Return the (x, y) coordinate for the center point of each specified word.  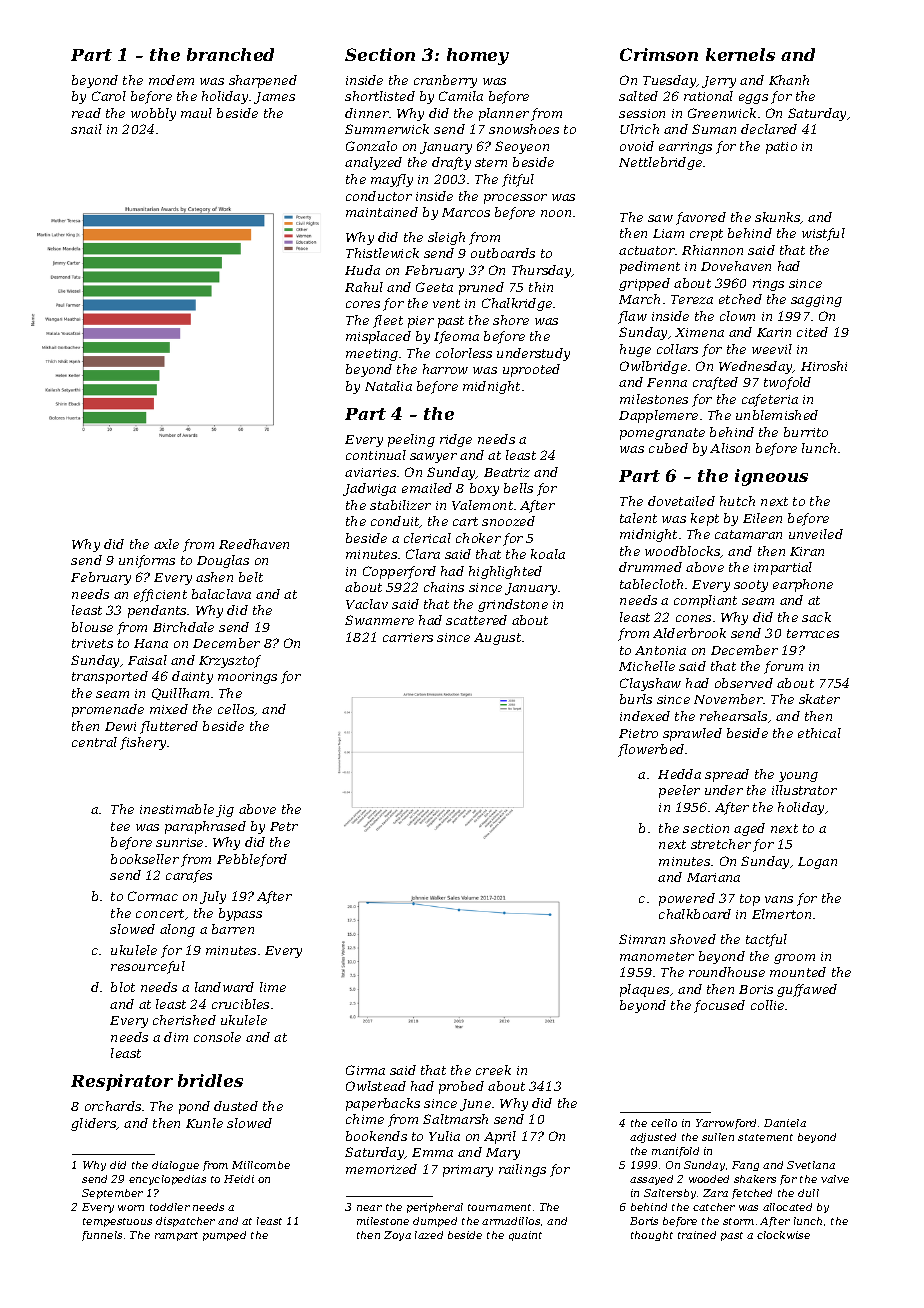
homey (478, 56)
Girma (365, 1070)
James (274, 98)
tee (120, 826)
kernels (740, 54)
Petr (284, 826)
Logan (817, 863)
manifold (675, 1152)
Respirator (122, 1082)
